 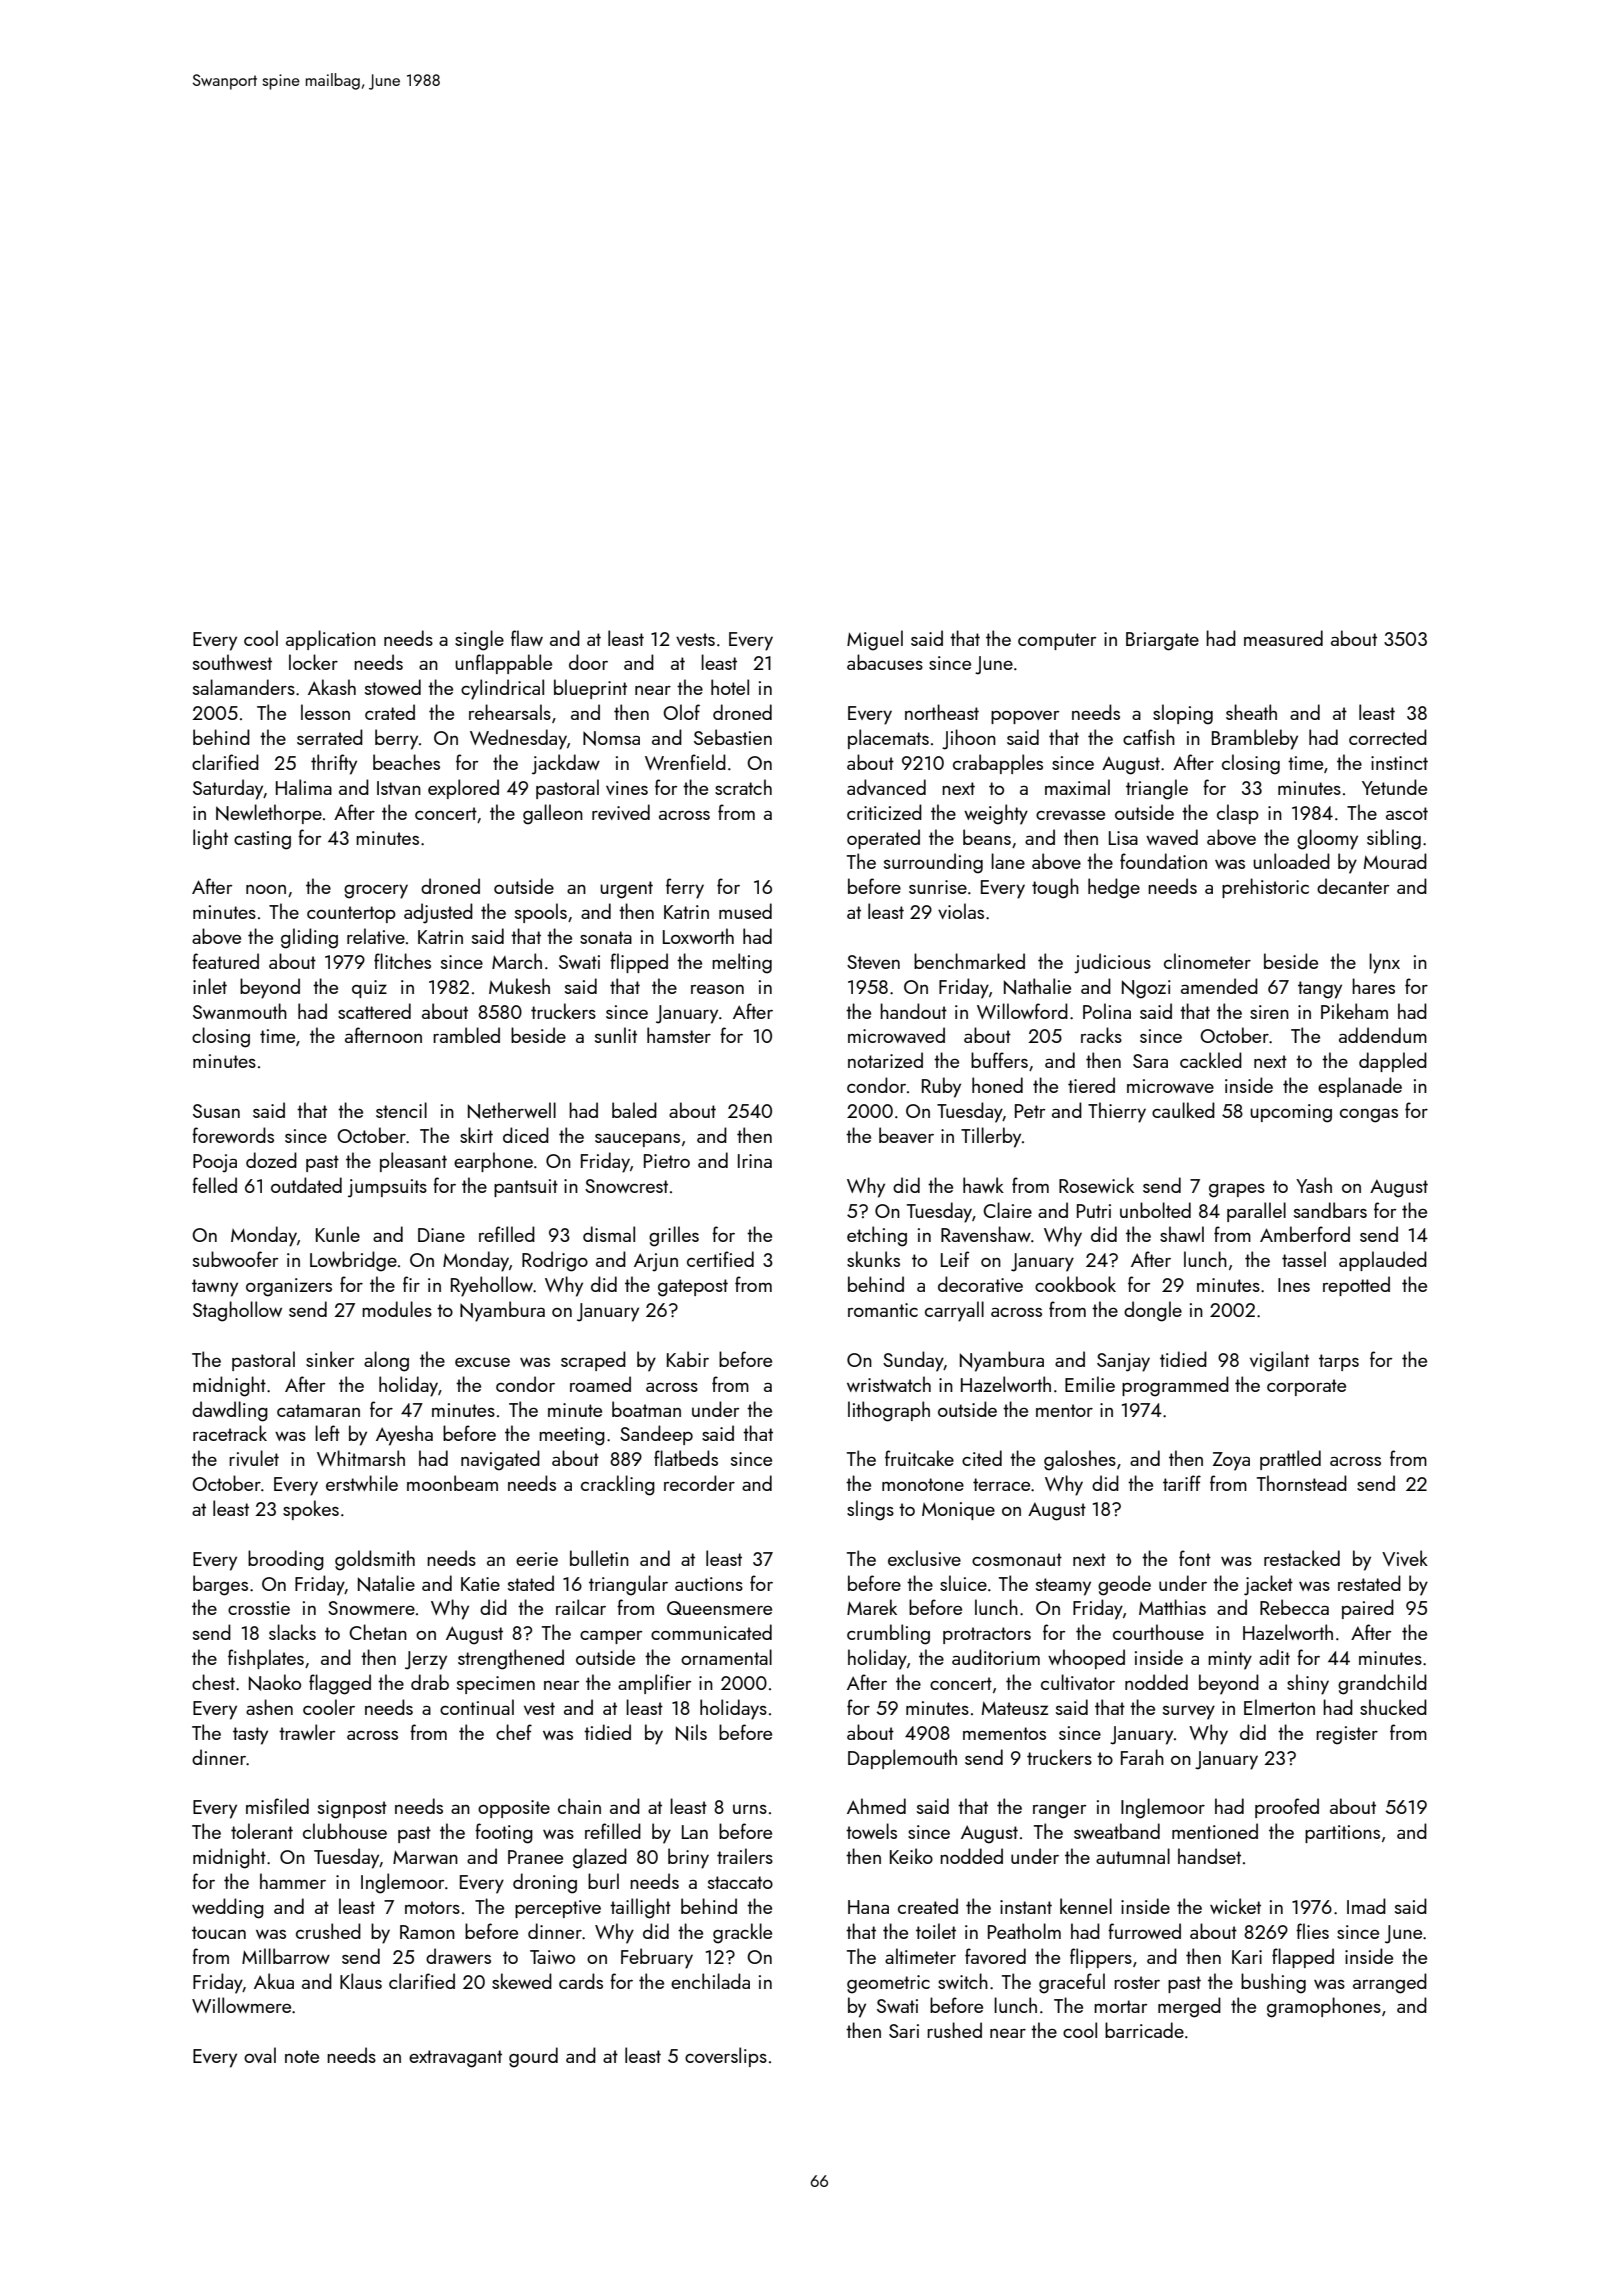 I want to click on tarps, so click(x=1339, y=1362).
